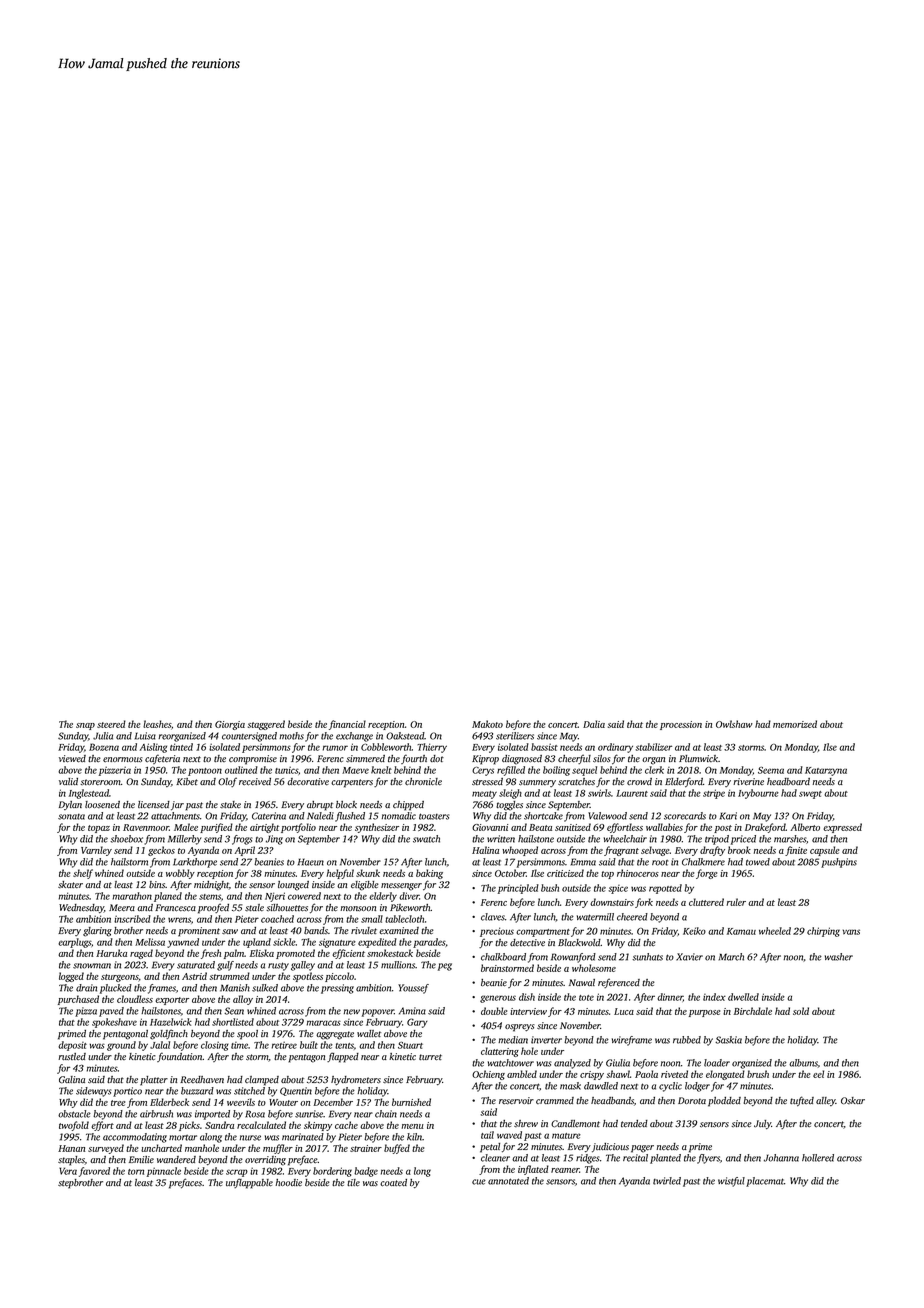 Image resolution: width=924 pixels, height=1308 pixels. What do you see at coordinates (249, 1183) in the screenshot?
I see `unflappable` at bounding box center [249, 1183].
